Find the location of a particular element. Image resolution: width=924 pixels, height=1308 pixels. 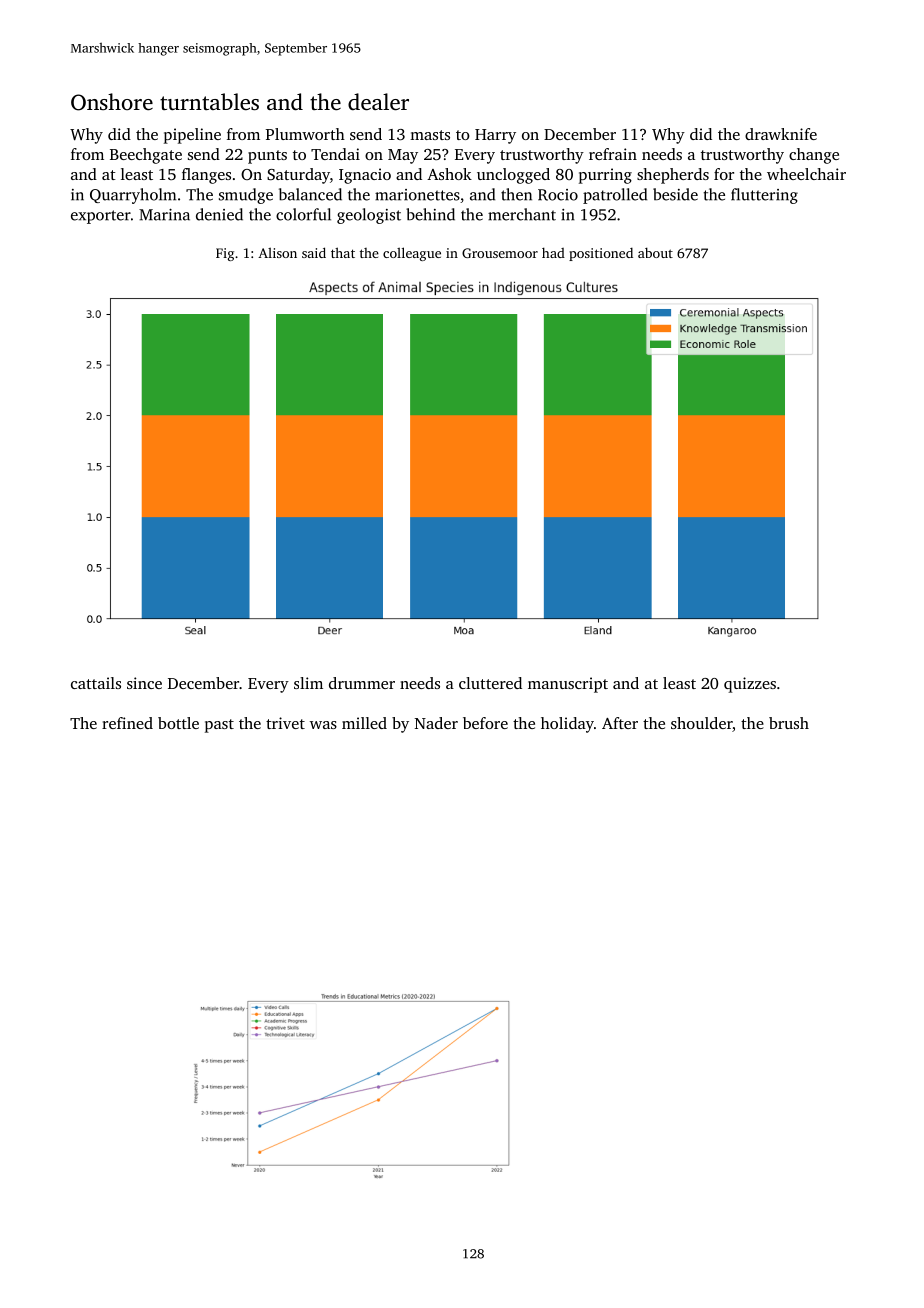

colleague is located at coordinates (412, 254).
